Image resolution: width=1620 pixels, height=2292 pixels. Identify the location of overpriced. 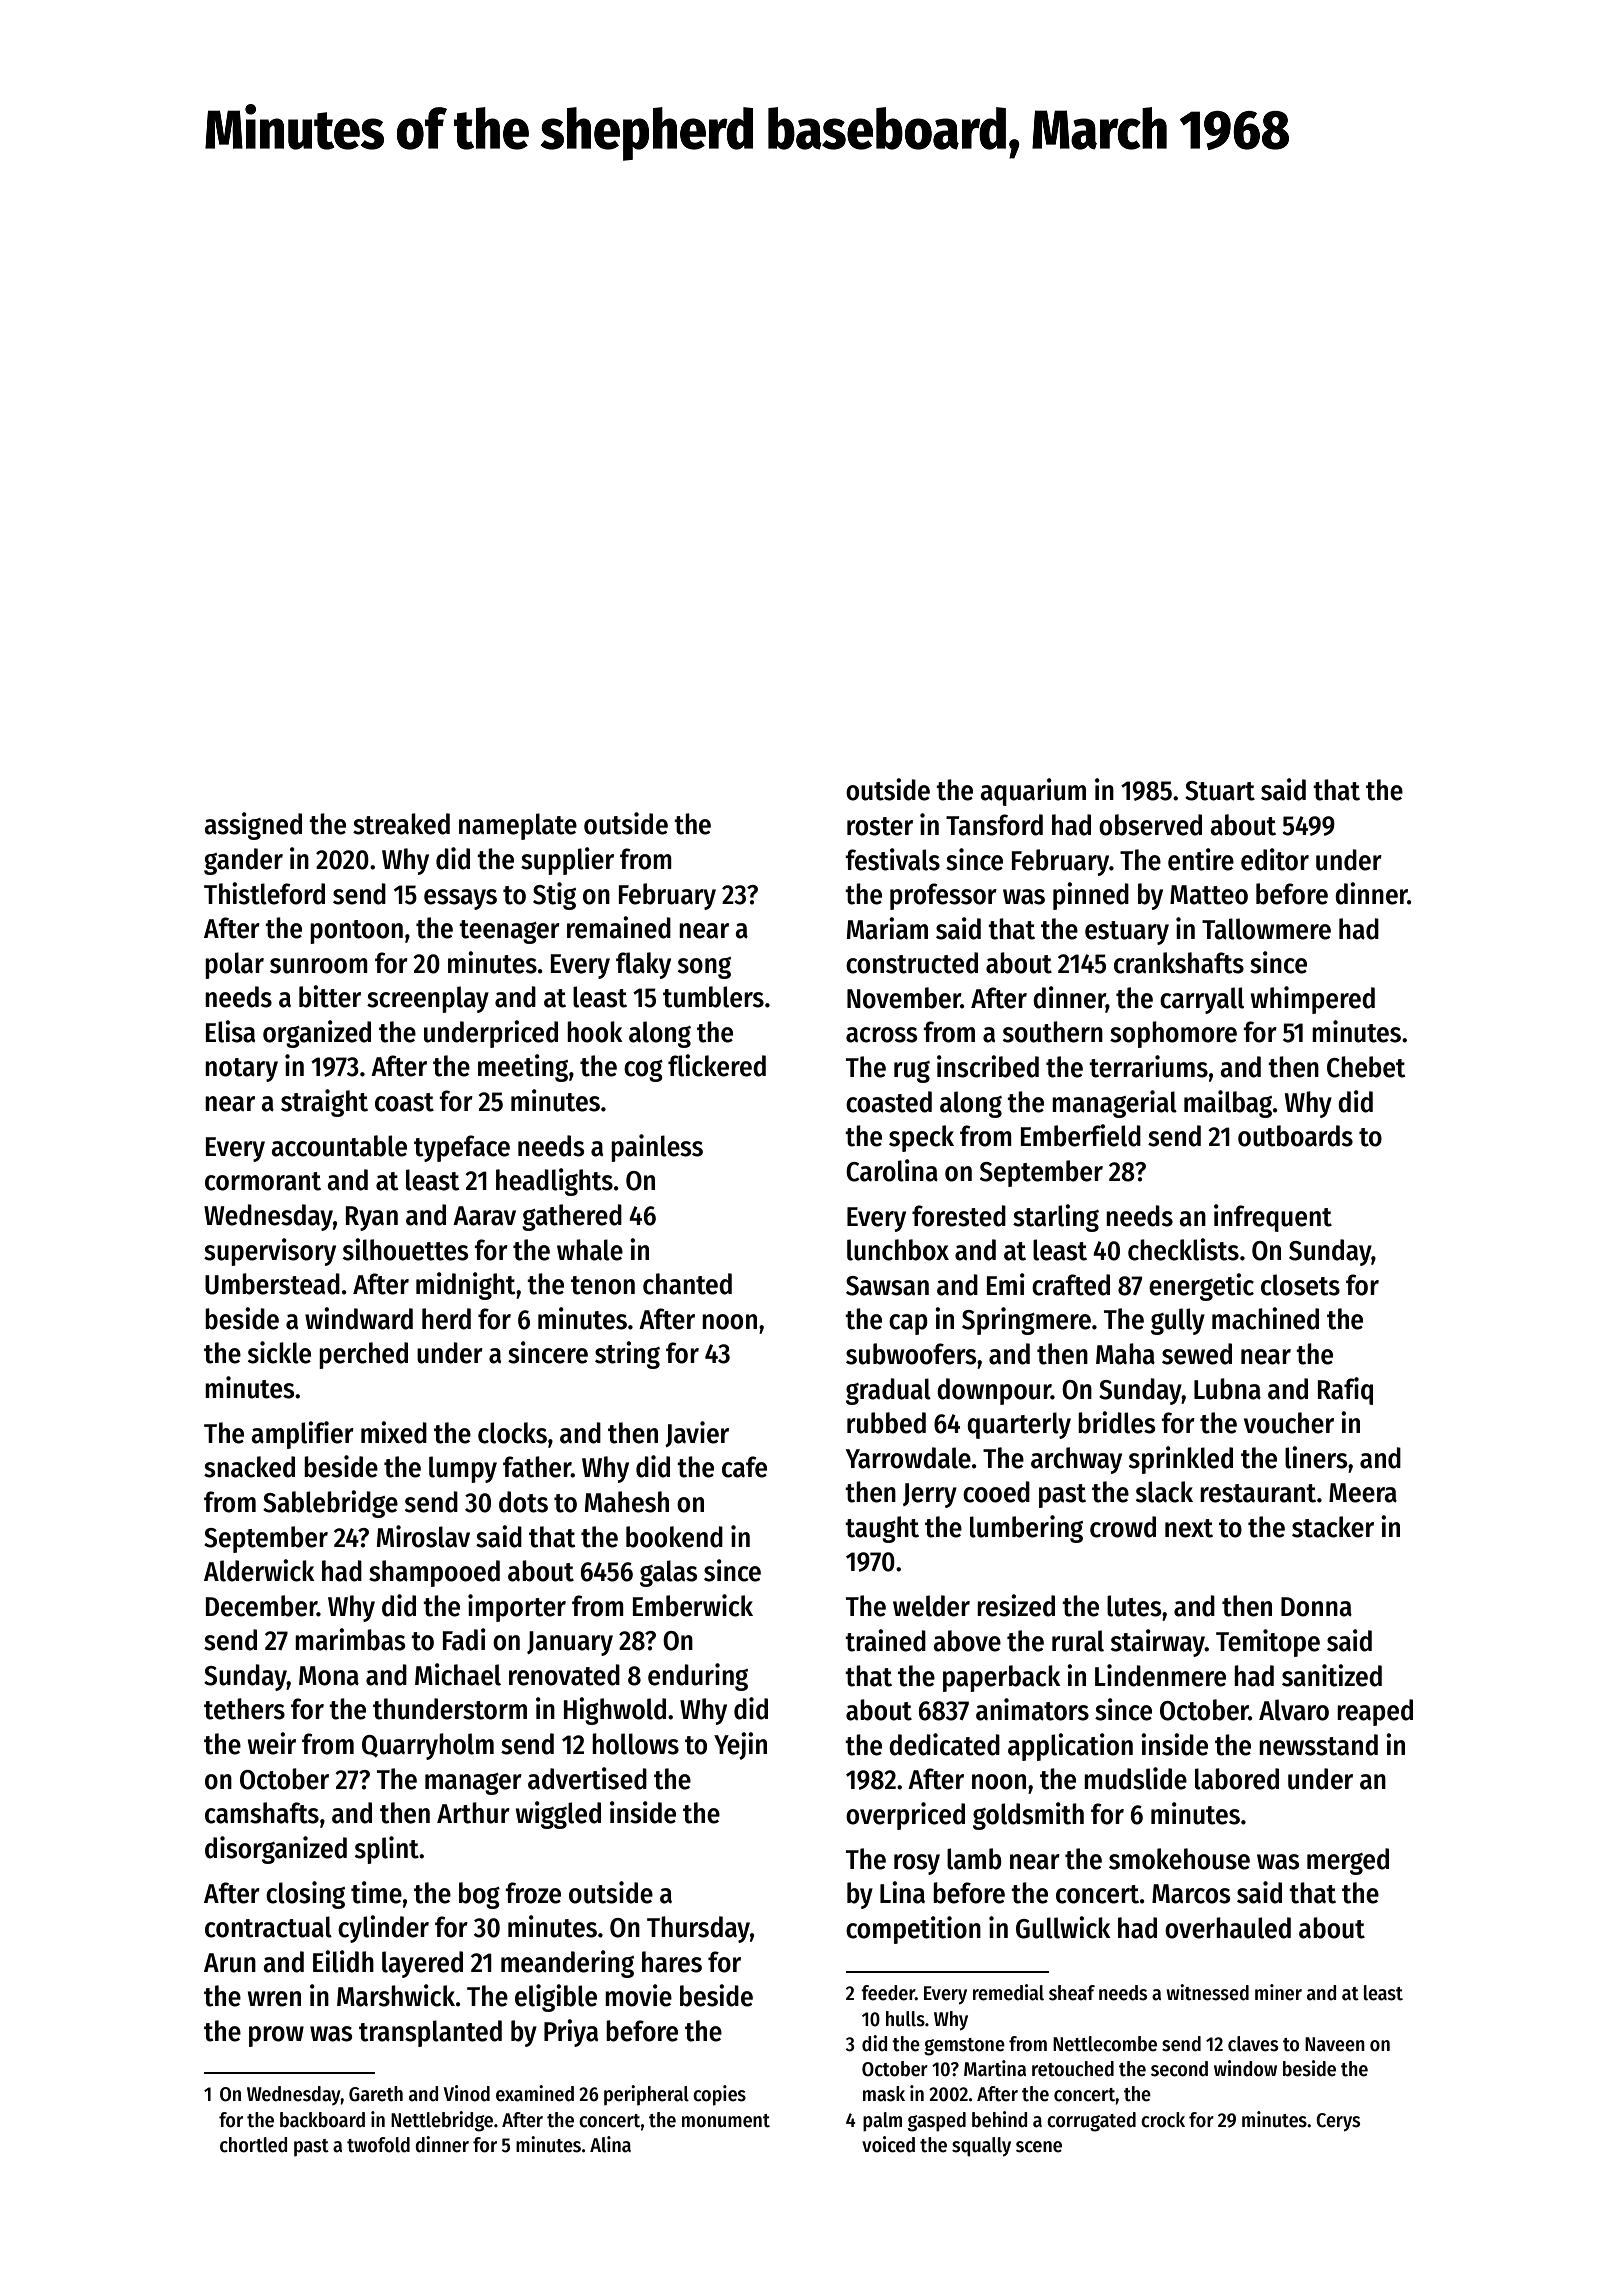
(905, 1816).
